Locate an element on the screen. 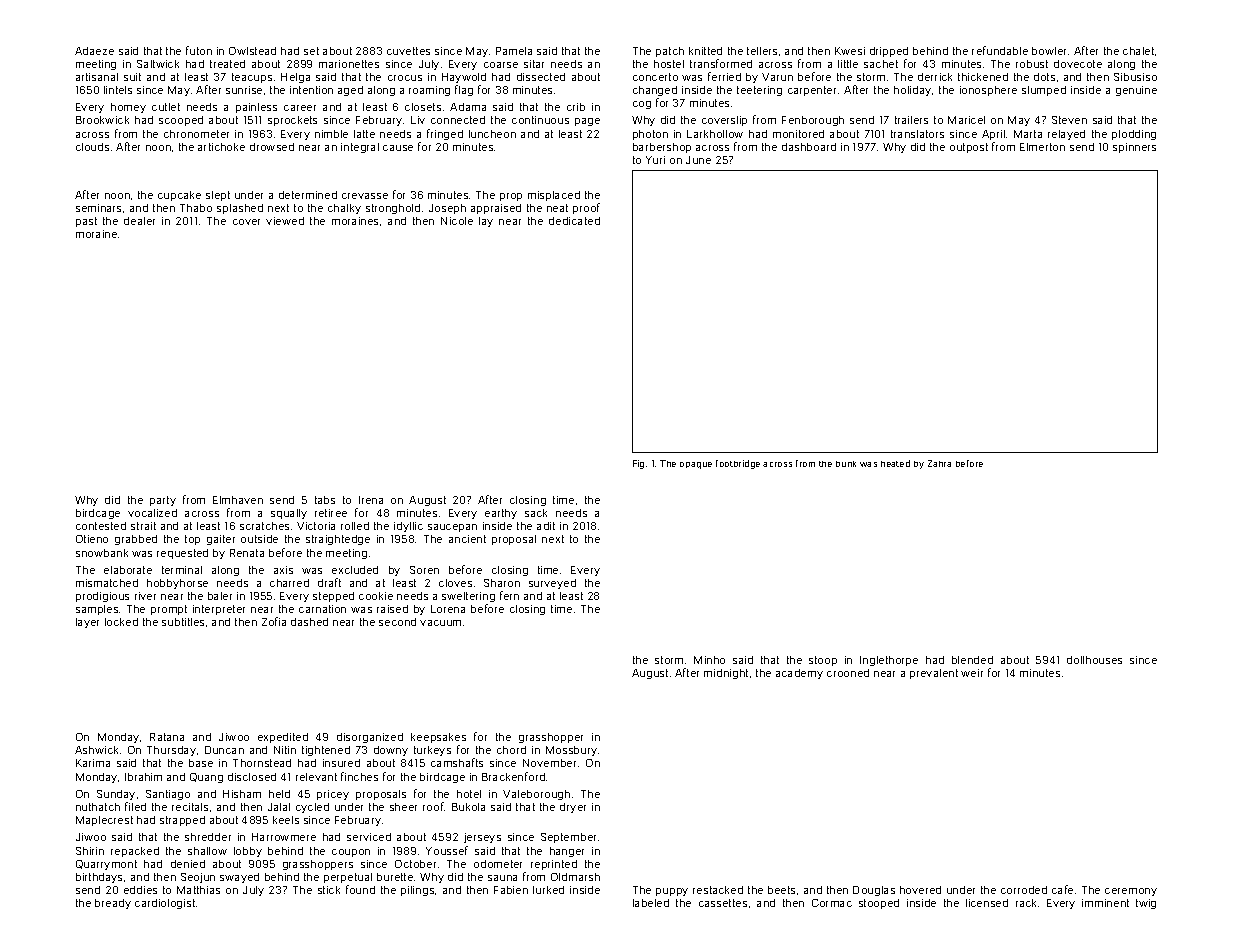 This screenshot has width=1233, height=952. dryer is located at coordinates (573, 808).
